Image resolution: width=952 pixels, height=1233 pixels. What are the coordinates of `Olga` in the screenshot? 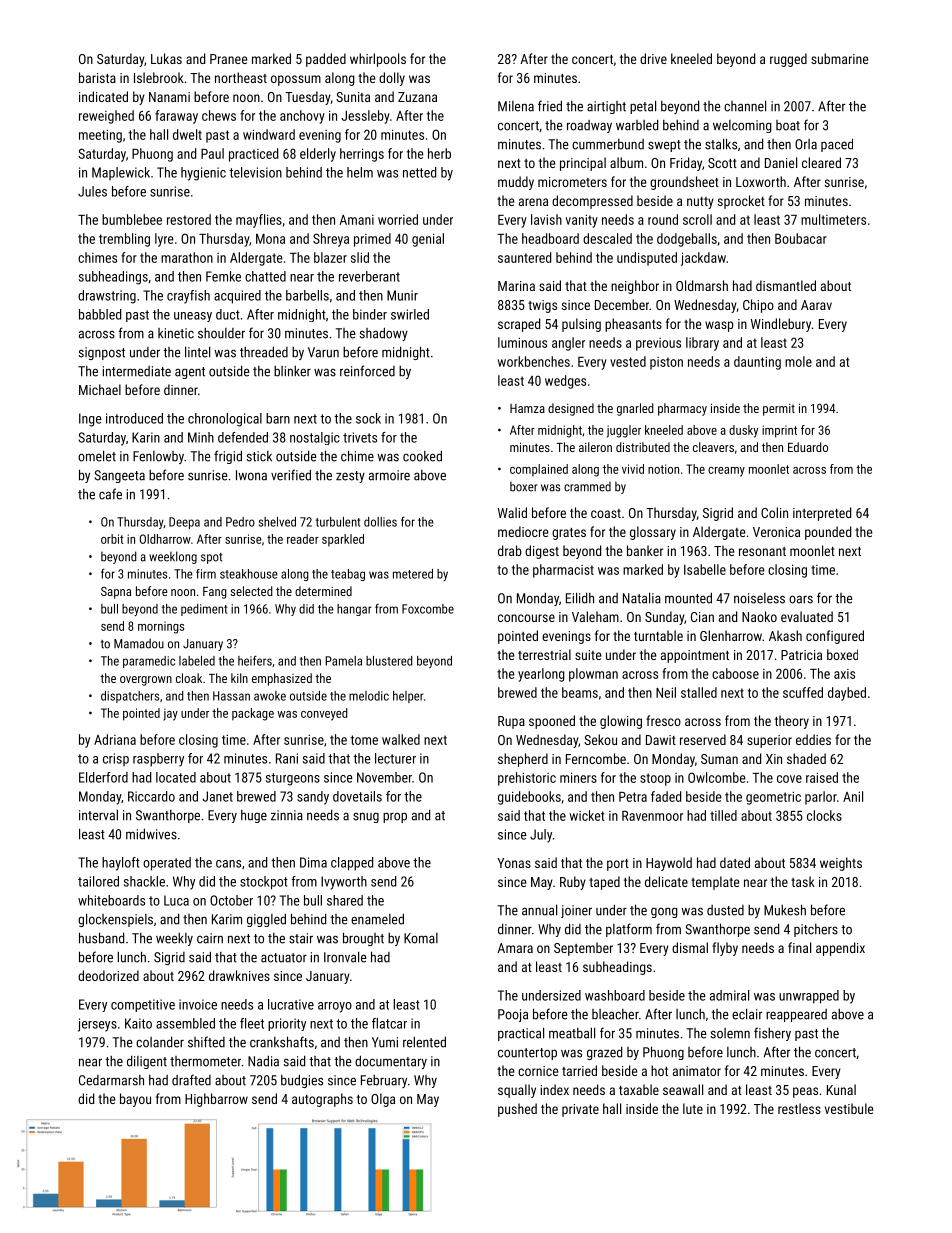 It's located at (383, 1100).
